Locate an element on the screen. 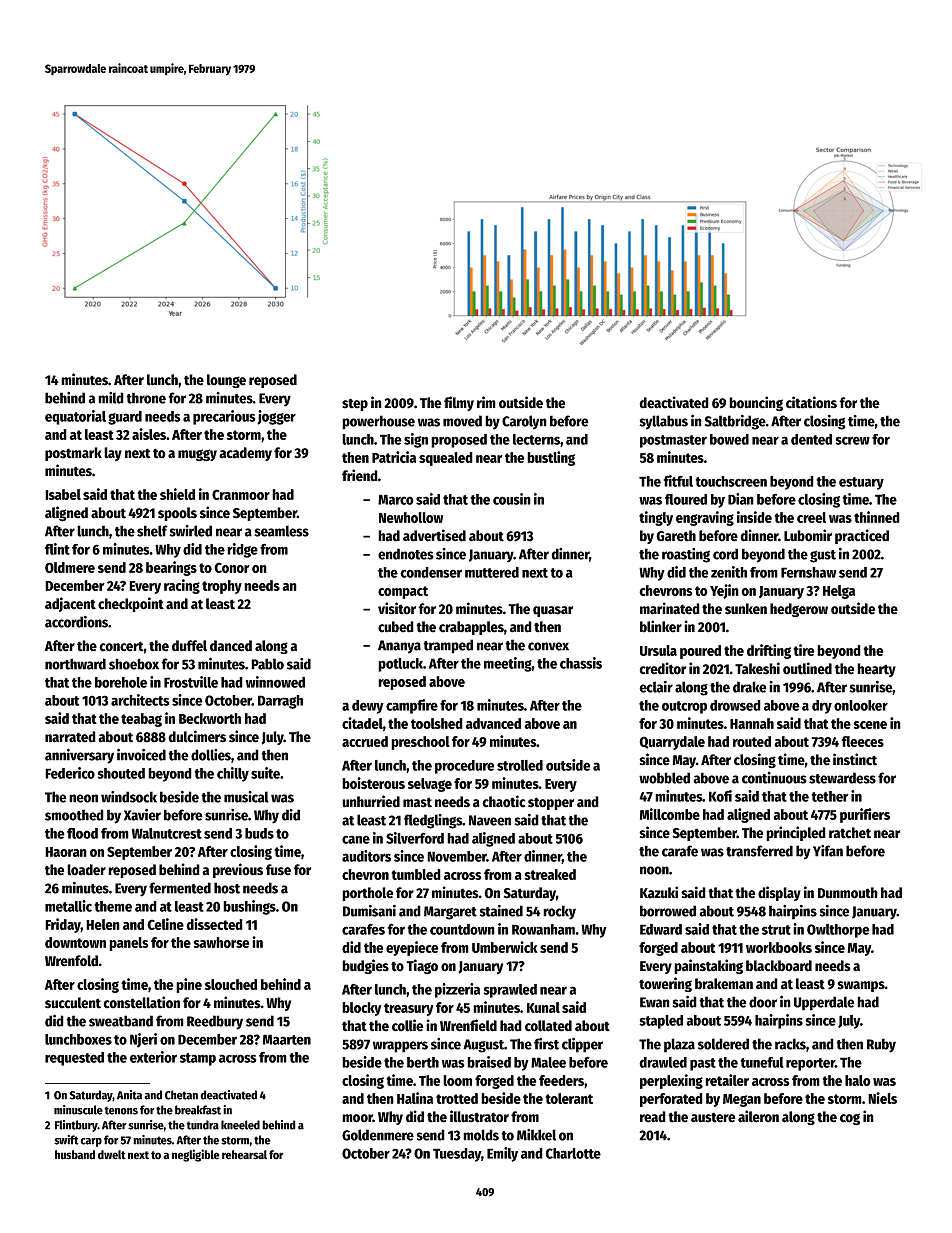 The height and width of the screenshot is (1233, 952). pizzeria is located at coordinates (457, 990).
